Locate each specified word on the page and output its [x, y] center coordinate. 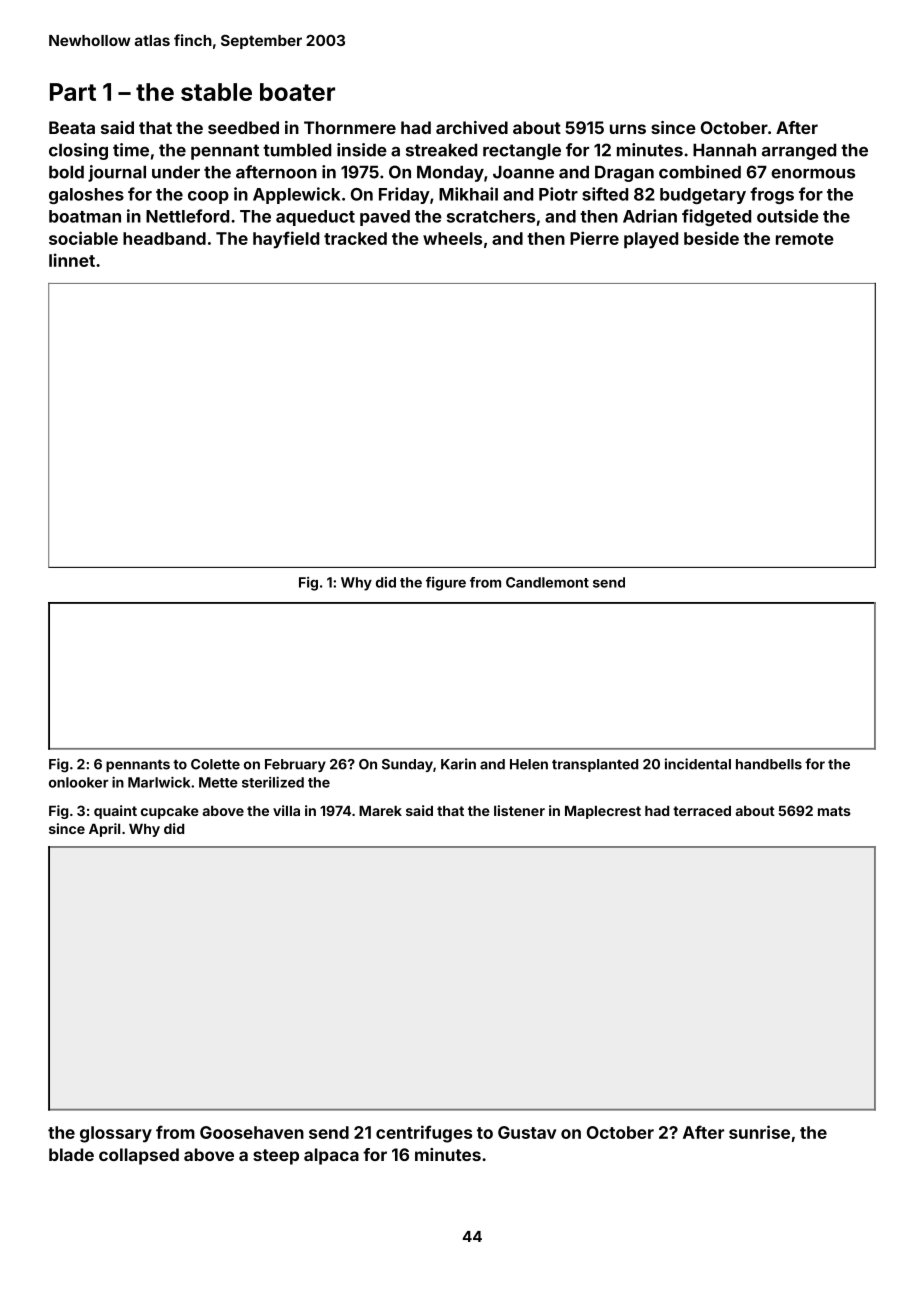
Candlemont [547, 582]
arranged [799, 152]
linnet [72, 260]
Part [73, 92]
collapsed [139, 1156]
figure [446, 584]
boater [297, 92]
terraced [702, 811]
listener [519, 810]
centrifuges [424, 1134]
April [104, 830]
